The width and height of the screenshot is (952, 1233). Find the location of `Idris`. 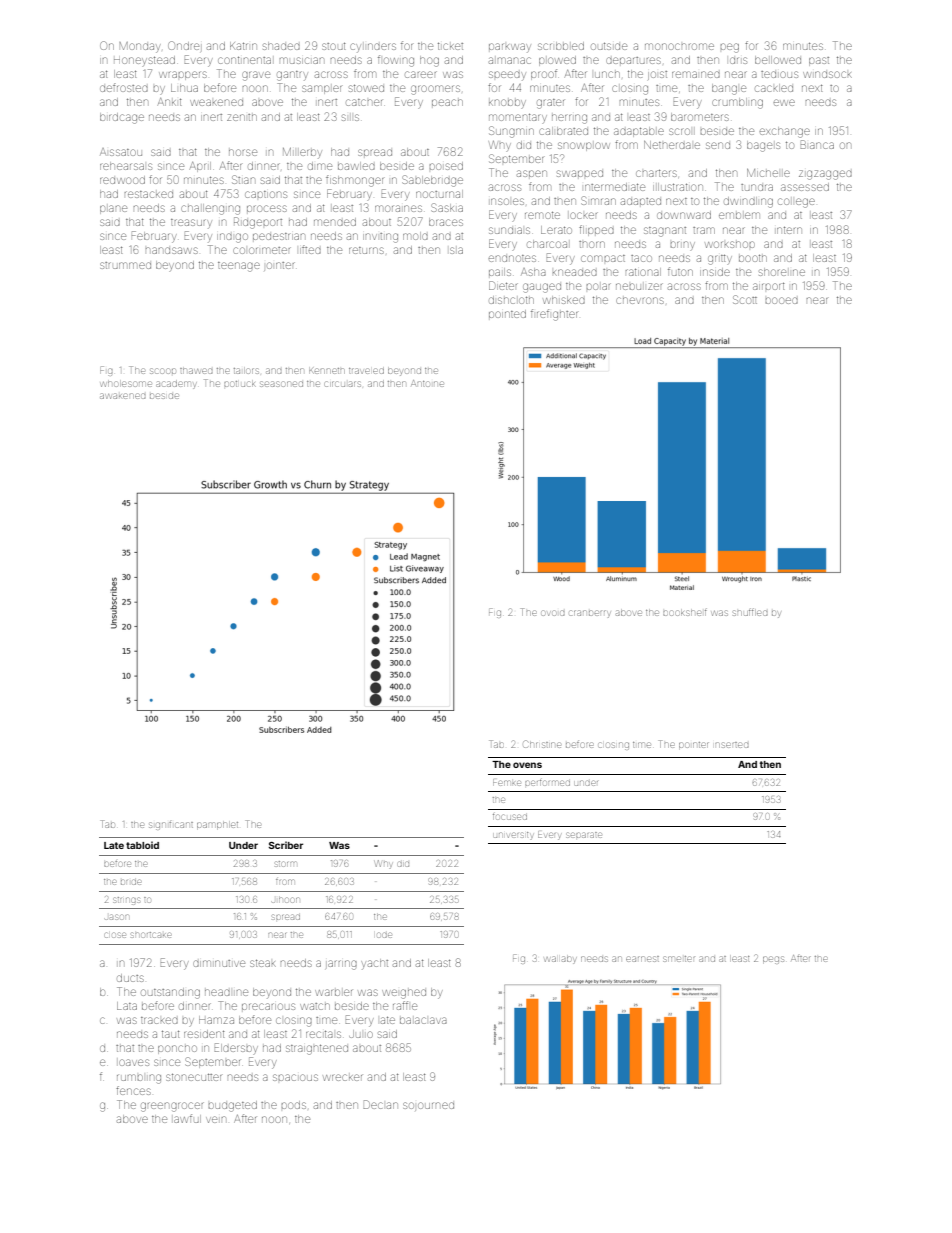

Idris is located at coordinates (738, 60).
